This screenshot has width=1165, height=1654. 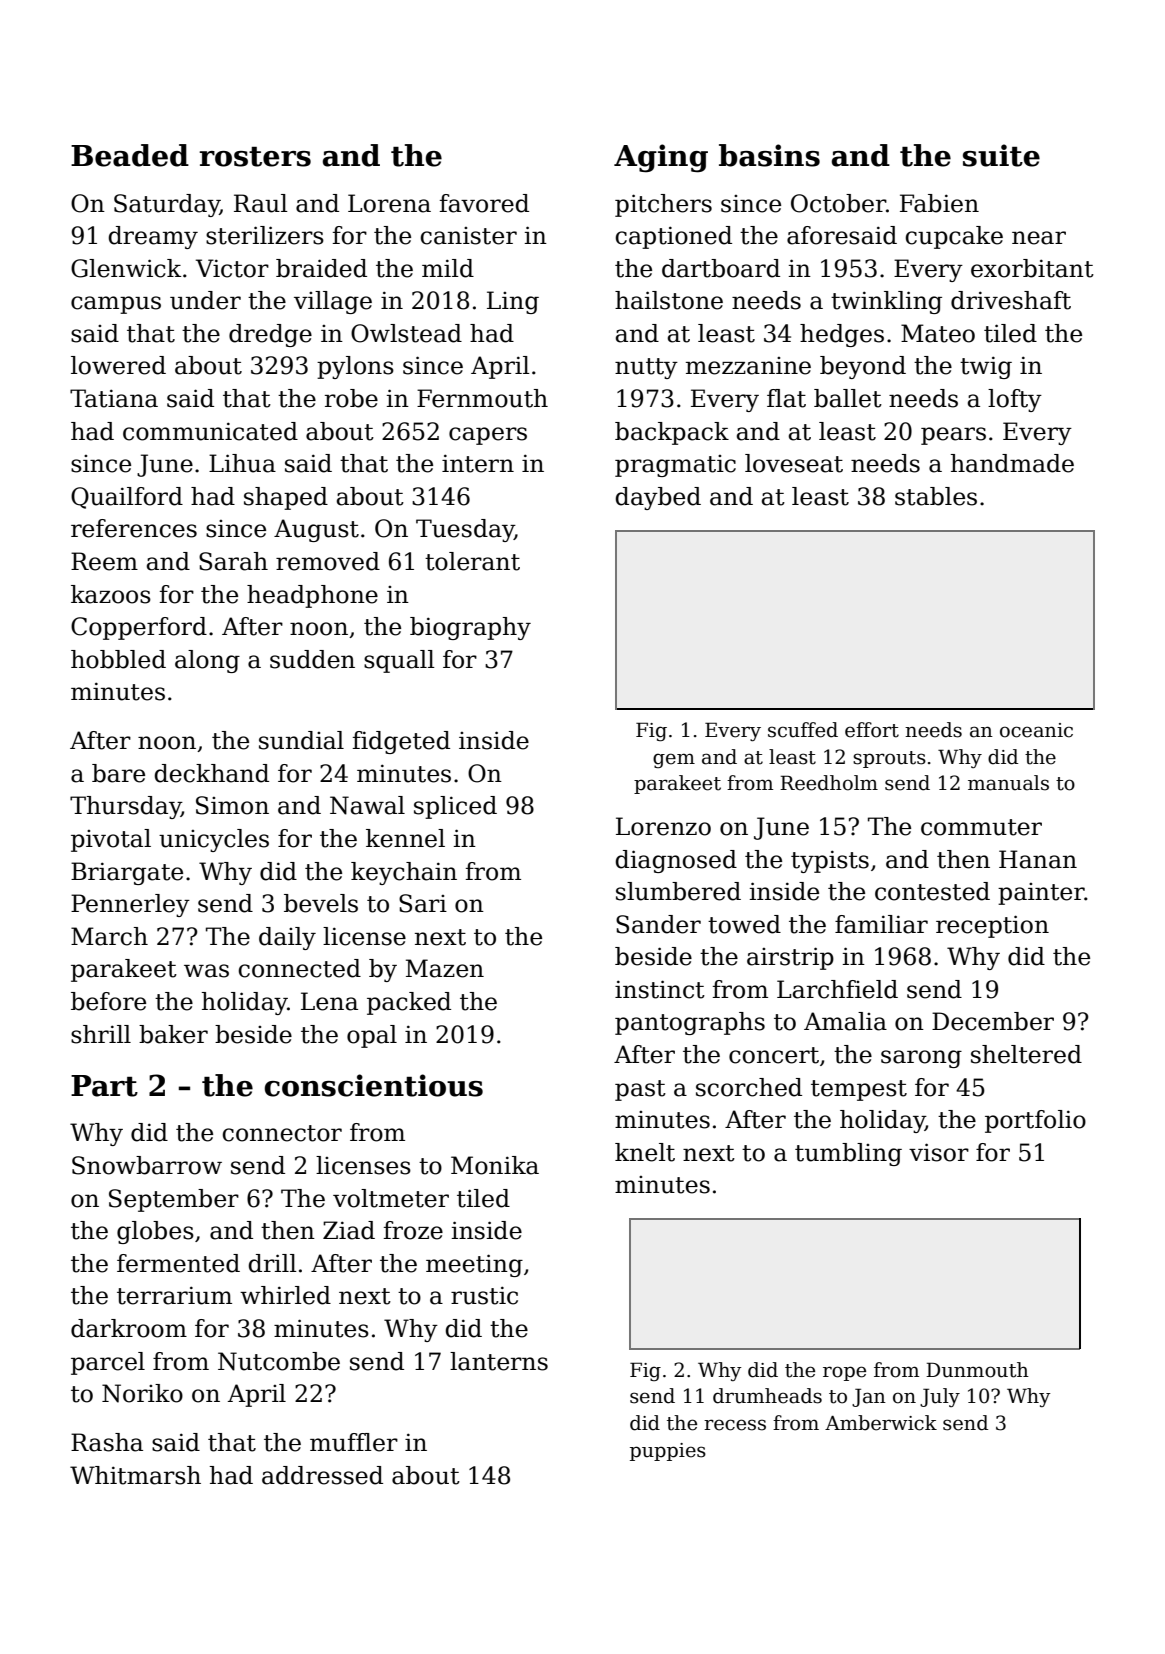 I want to click on stables, so click(x=936, y=496).
